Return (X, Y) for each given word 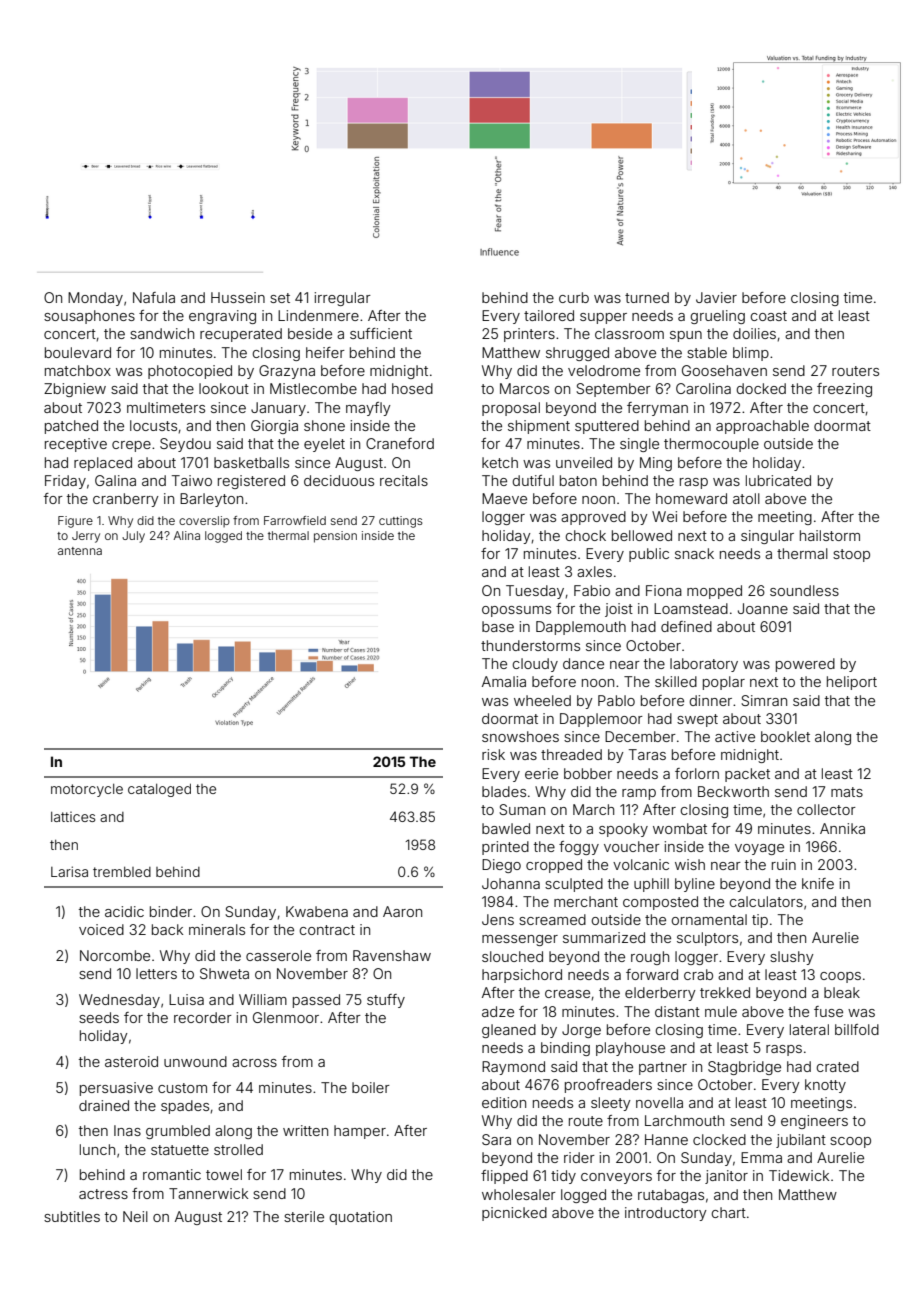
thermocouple (711, 445)
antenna (80, 551)
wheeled (542, 700)
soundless (804, 590)
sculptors (707, 939)
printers (529, 335)
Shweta (224, 973)
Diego (501, 866)
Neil (135, 1216)
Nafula (154, 297)
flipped (504, 1177)
